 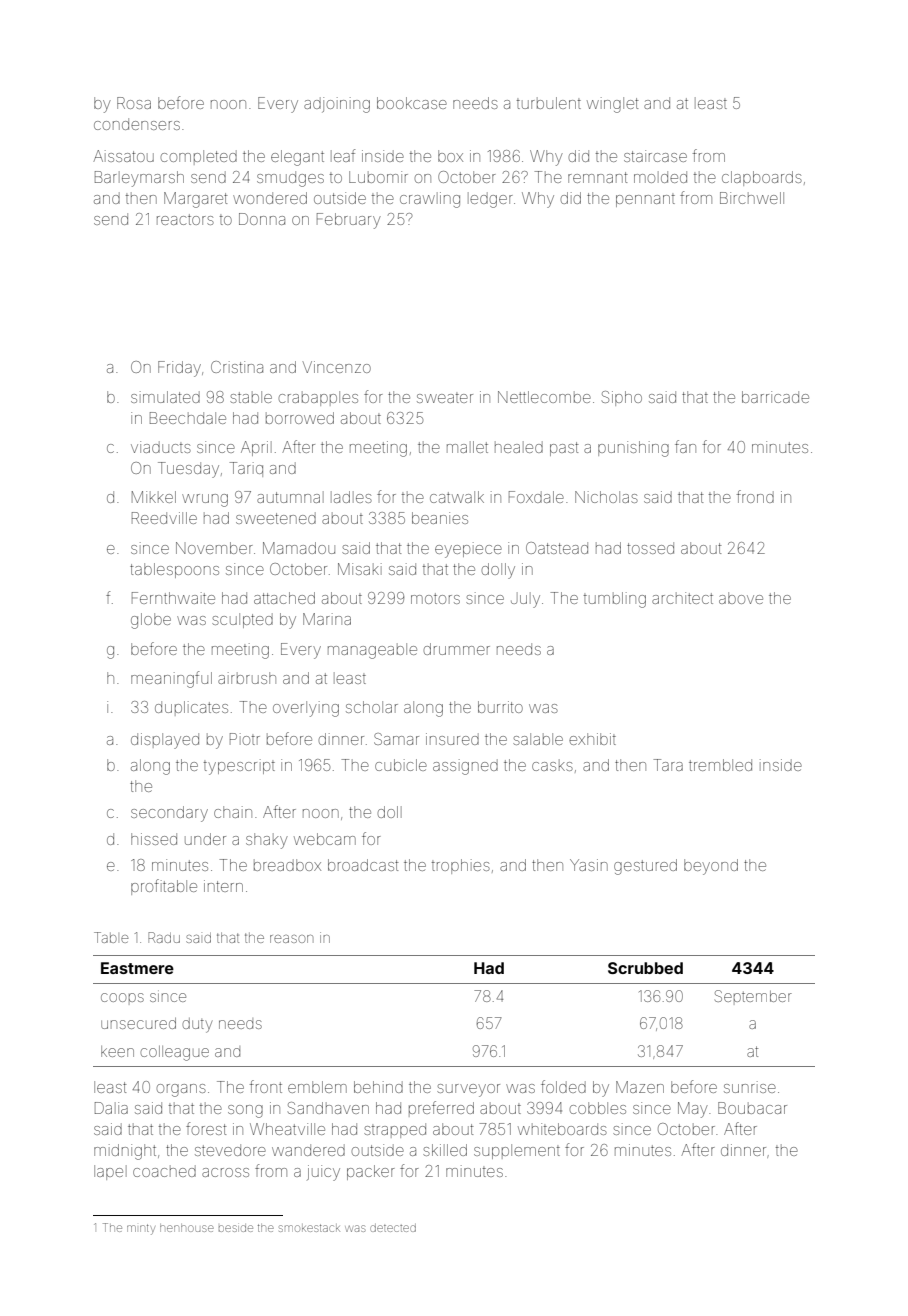 I want to click on Yasin, so click(x=589, y=865).
